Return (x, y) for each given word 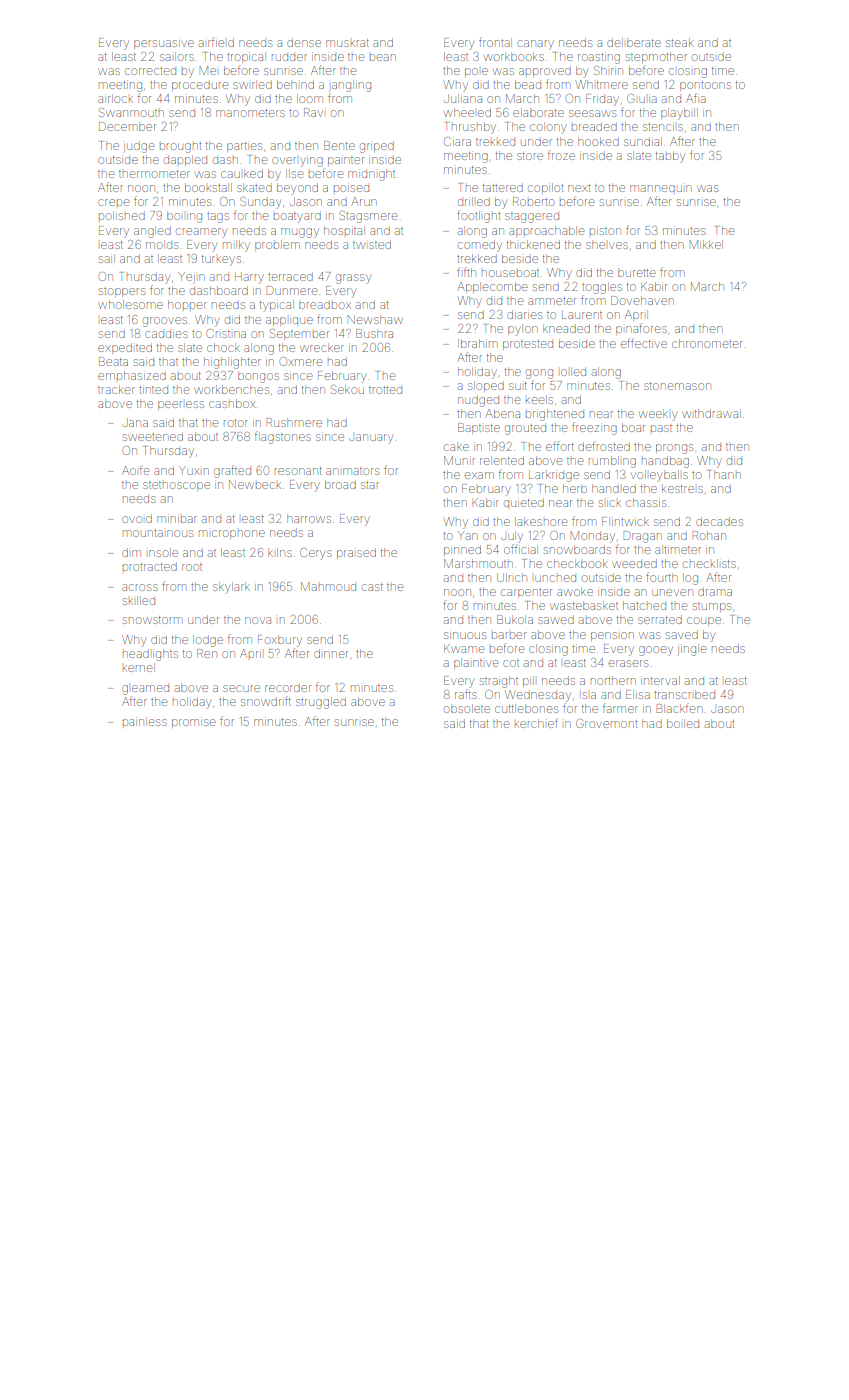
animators (352, 471)
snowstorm (152, 620)
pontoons (705, 86)
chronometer (707, 343)
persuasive (164, 44)
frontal (495, 42)
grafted (232, 471)
